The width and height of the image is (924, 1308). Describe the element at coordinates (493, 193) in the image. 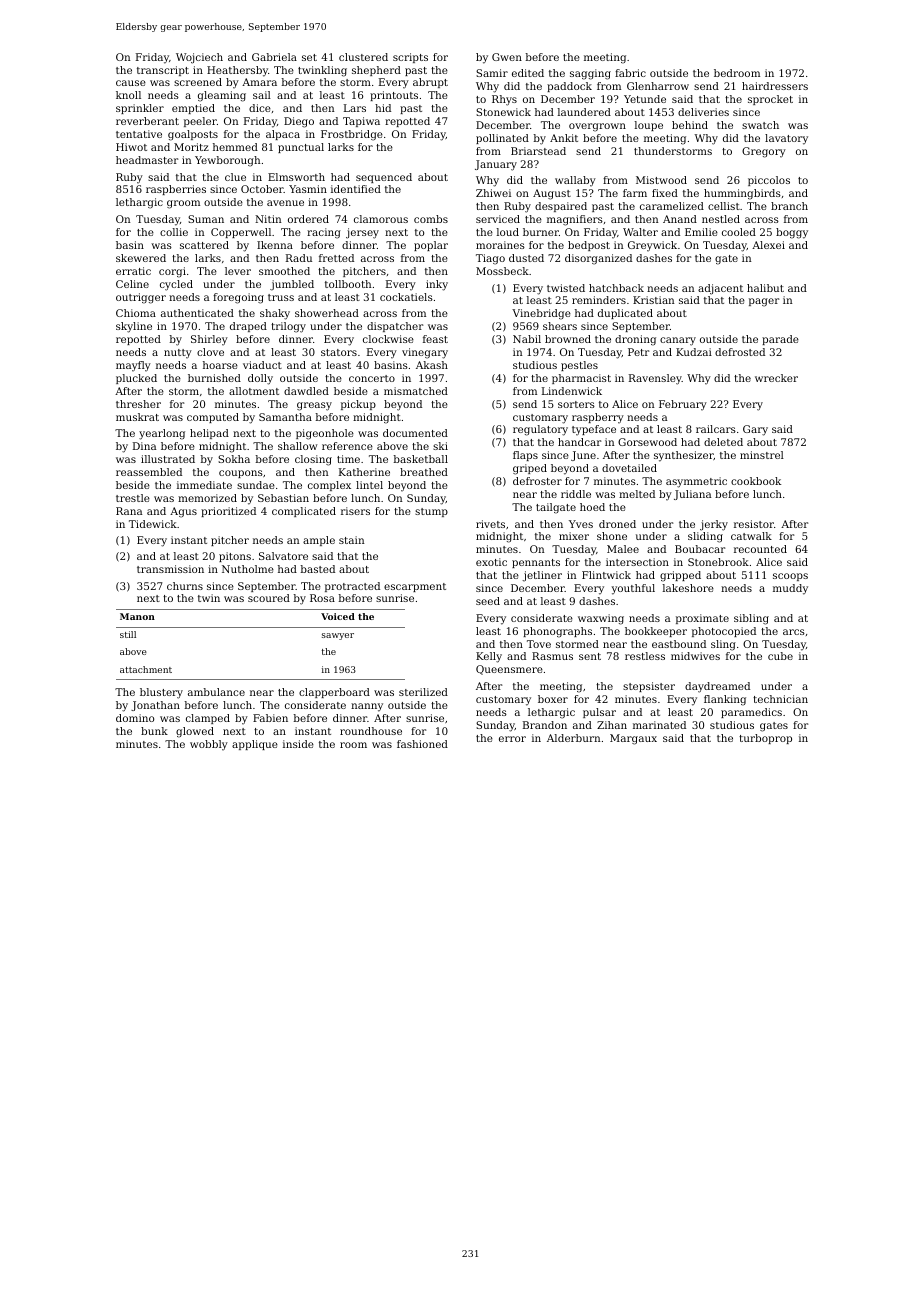

I see `Zhiwei` at that location.
